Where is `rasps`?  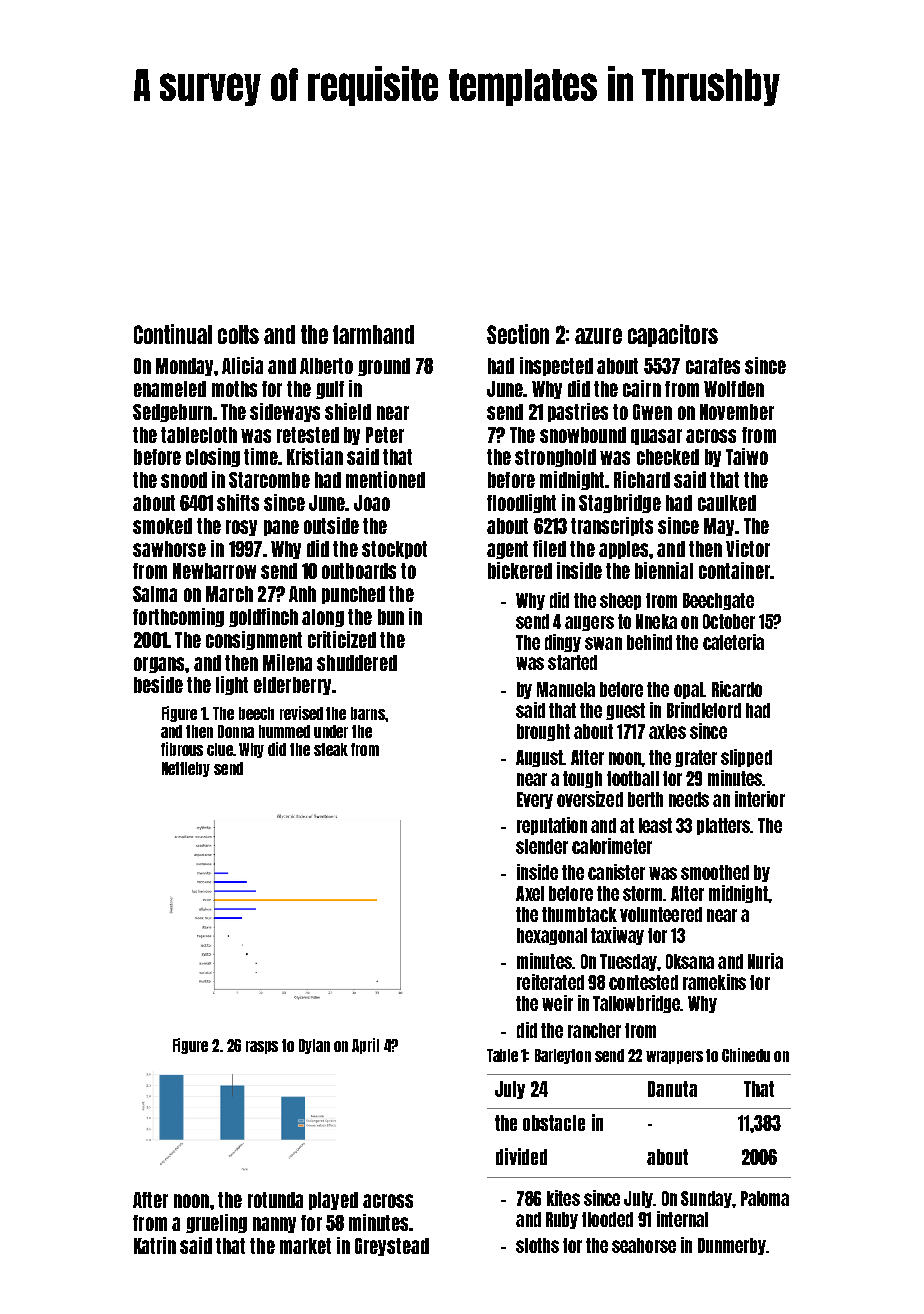 rasps is located at coordinates (262, 1047).
